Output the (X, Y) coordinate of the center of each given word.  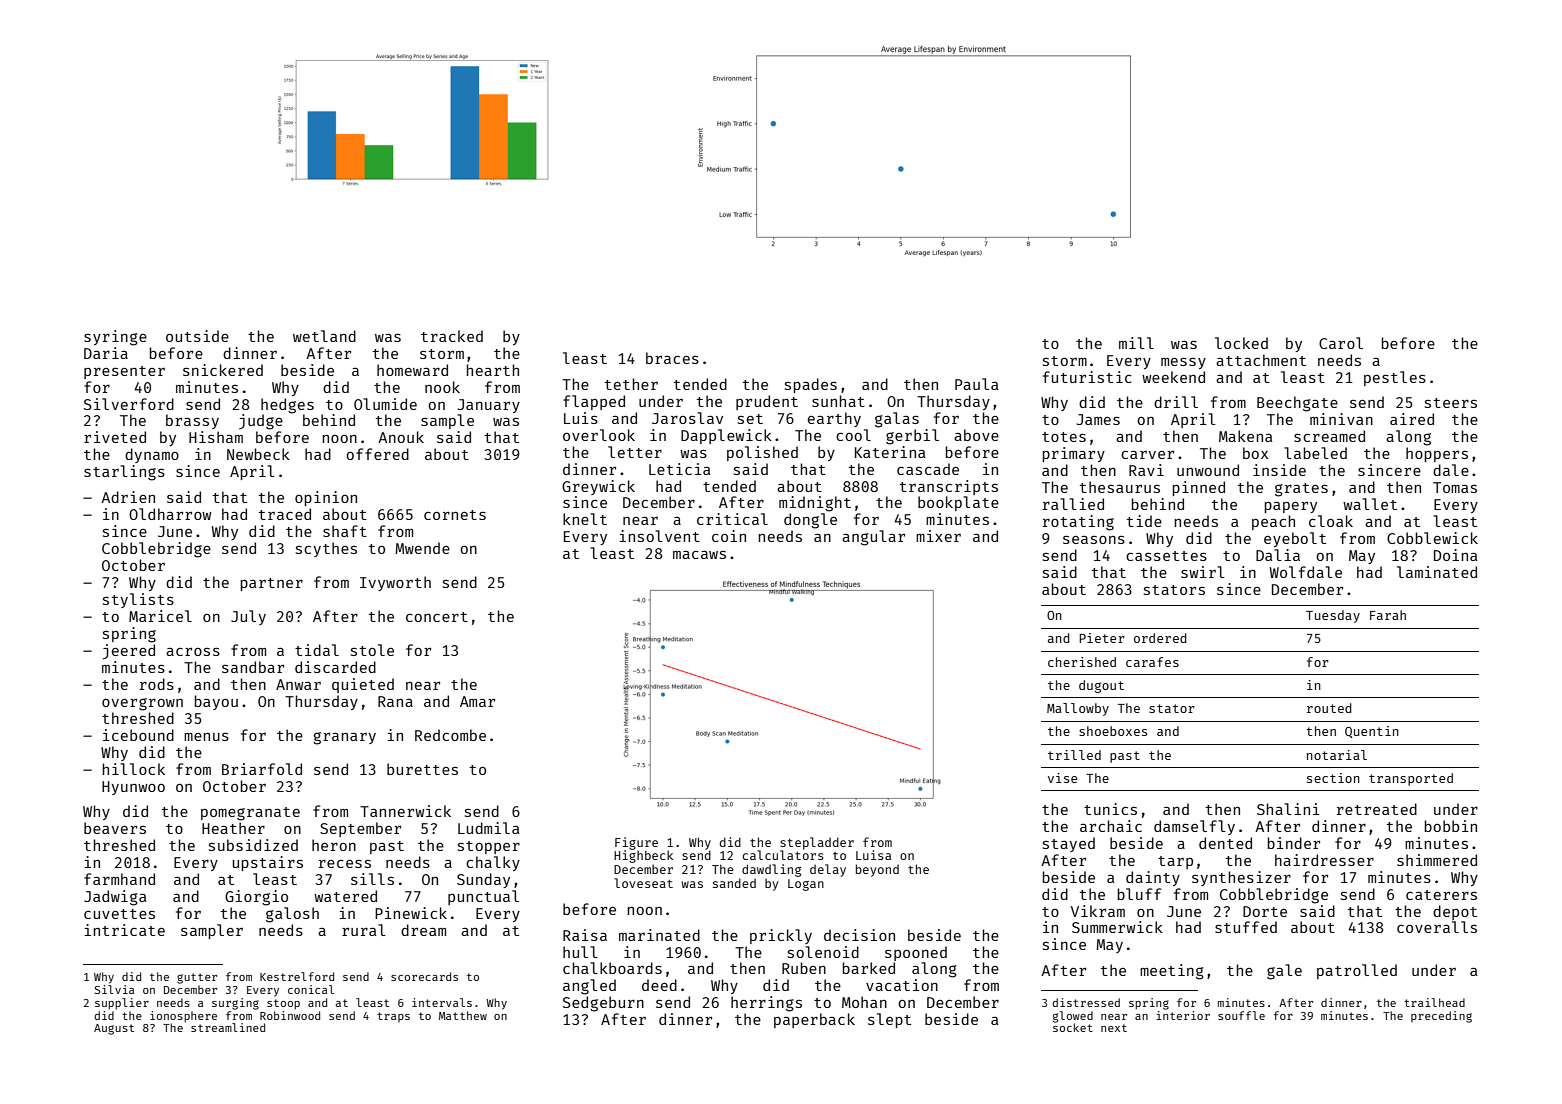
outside (197, 336)
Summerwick (1117, 927)
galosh (292, 915)
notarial (1337, 755)
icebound (138, 735)
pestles (1395, 378)
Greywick (598, 487)
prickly (781, 936)
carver (1147, 455)
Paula (977, 384)
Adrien (128, 497)
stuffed (1246, 927)
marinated (659, 935)
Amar (477, 701)
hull (580, 952)
